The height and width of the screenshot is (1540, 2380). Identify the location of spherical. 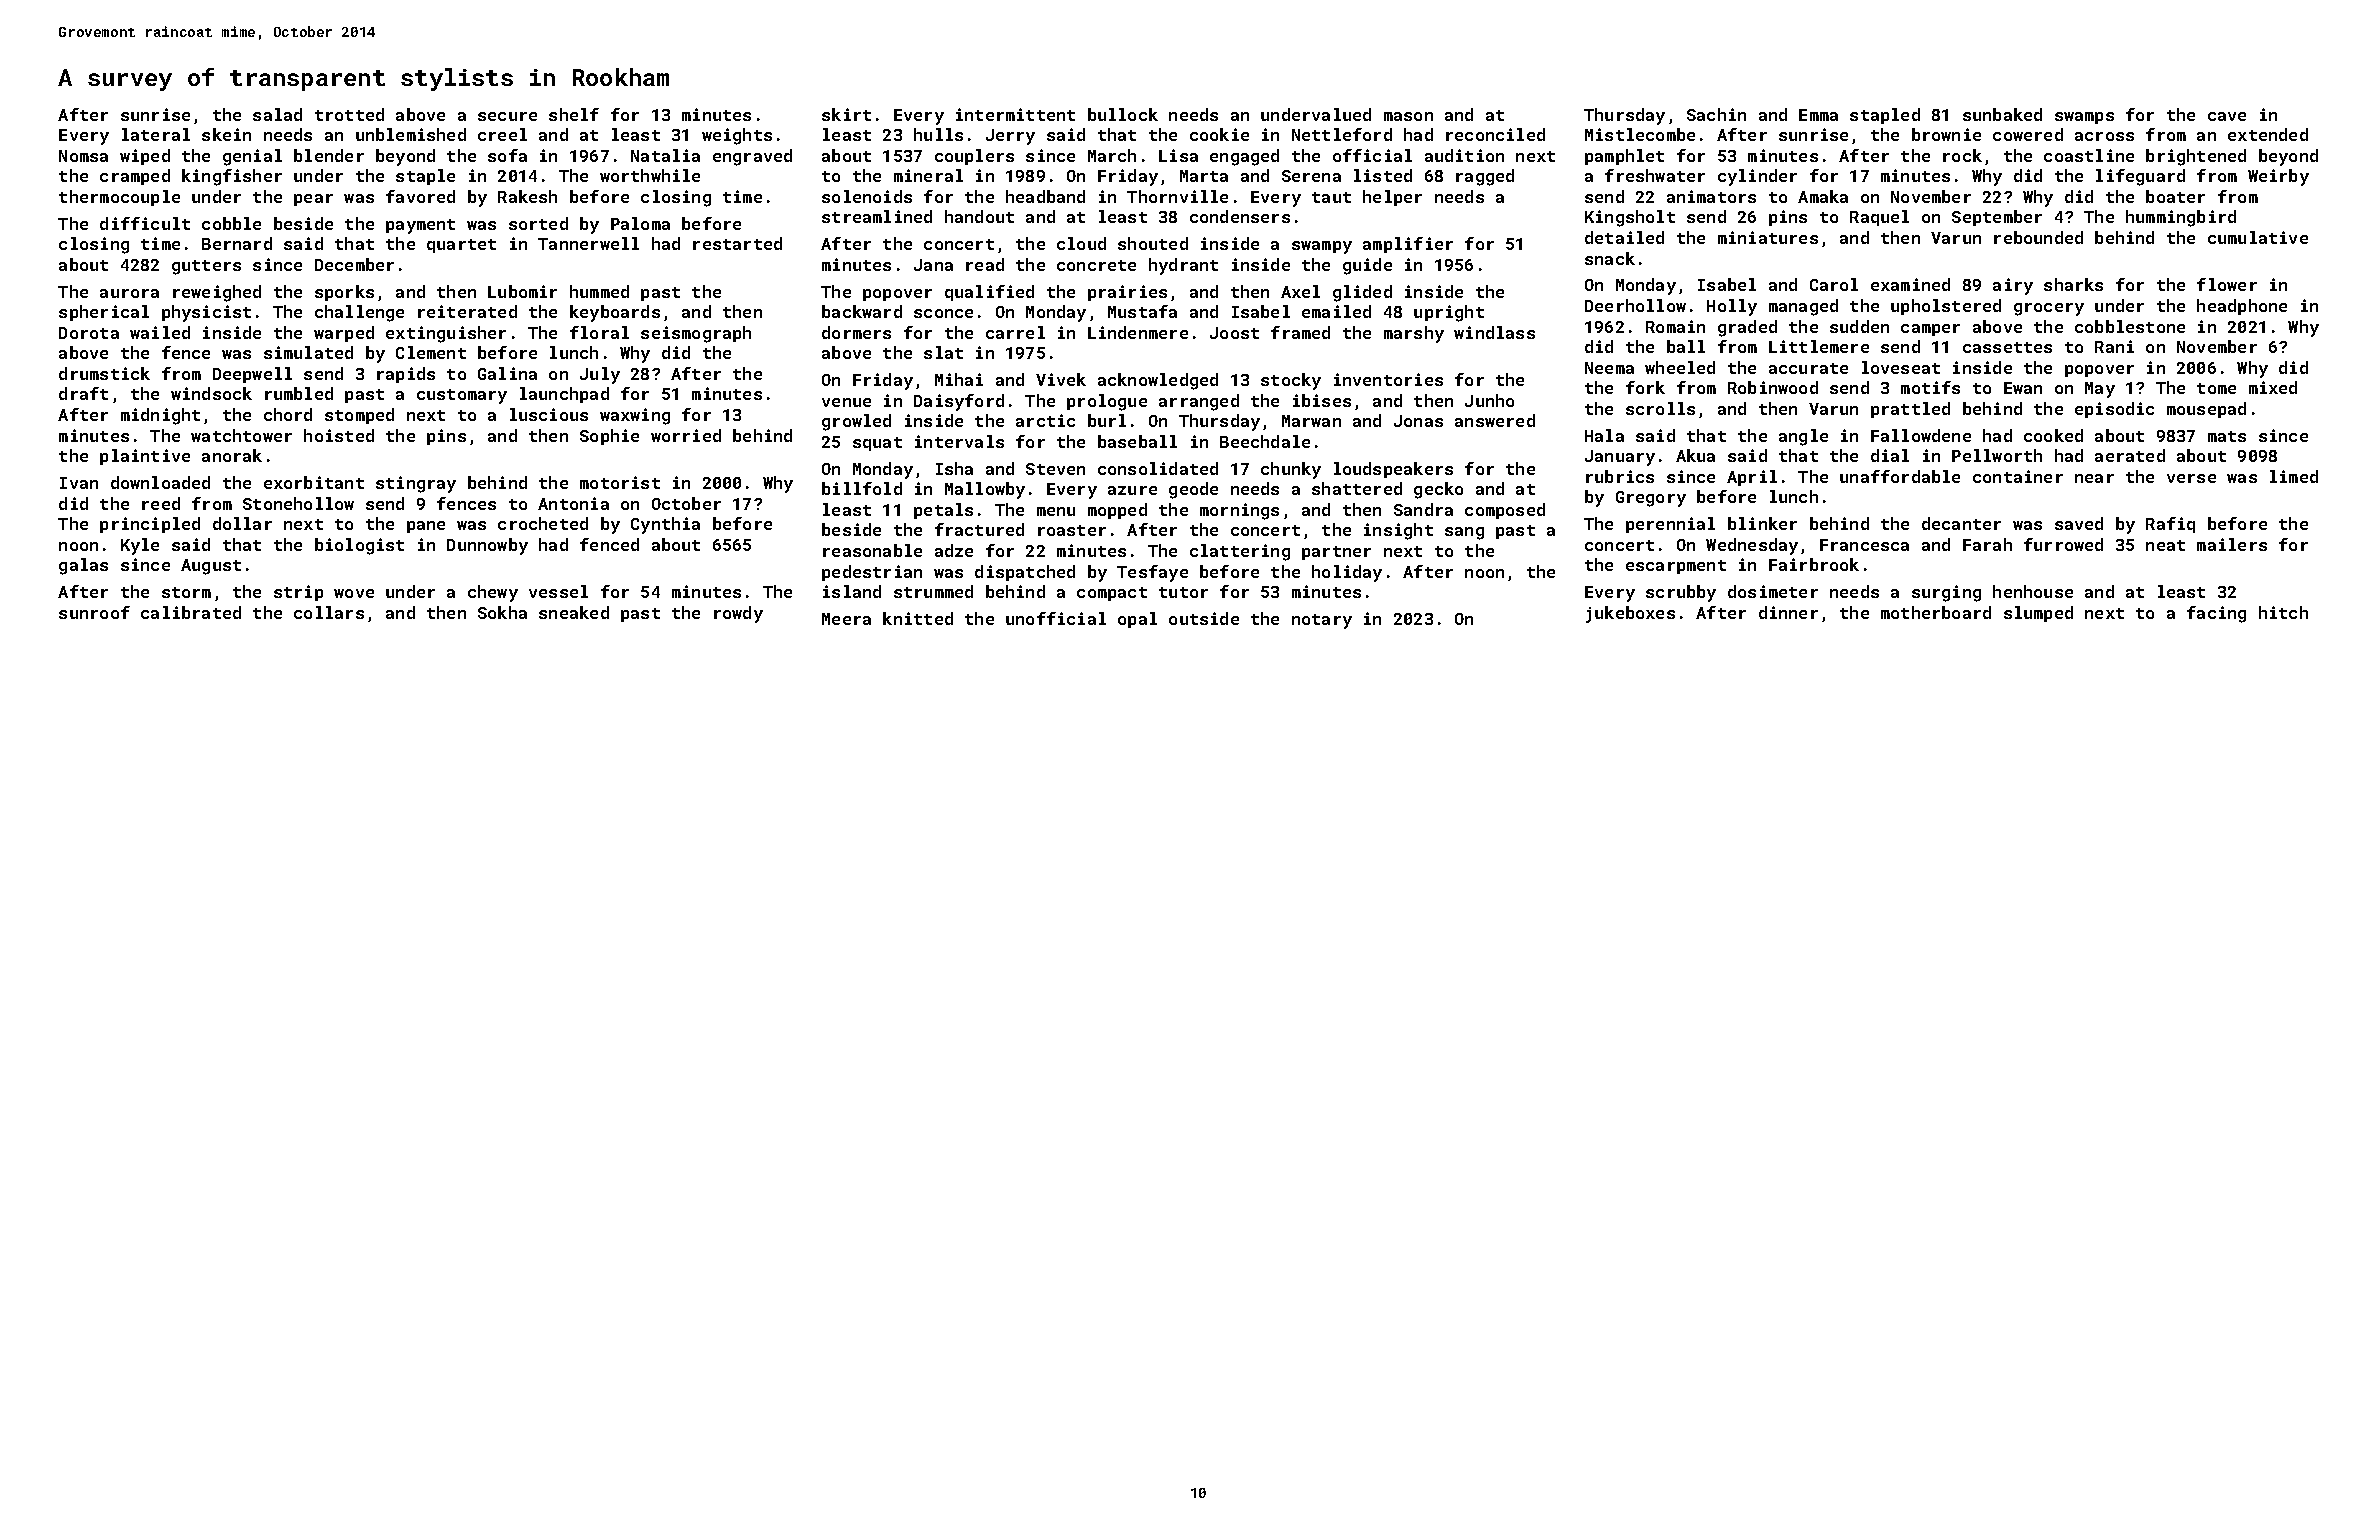
(104, 313).
